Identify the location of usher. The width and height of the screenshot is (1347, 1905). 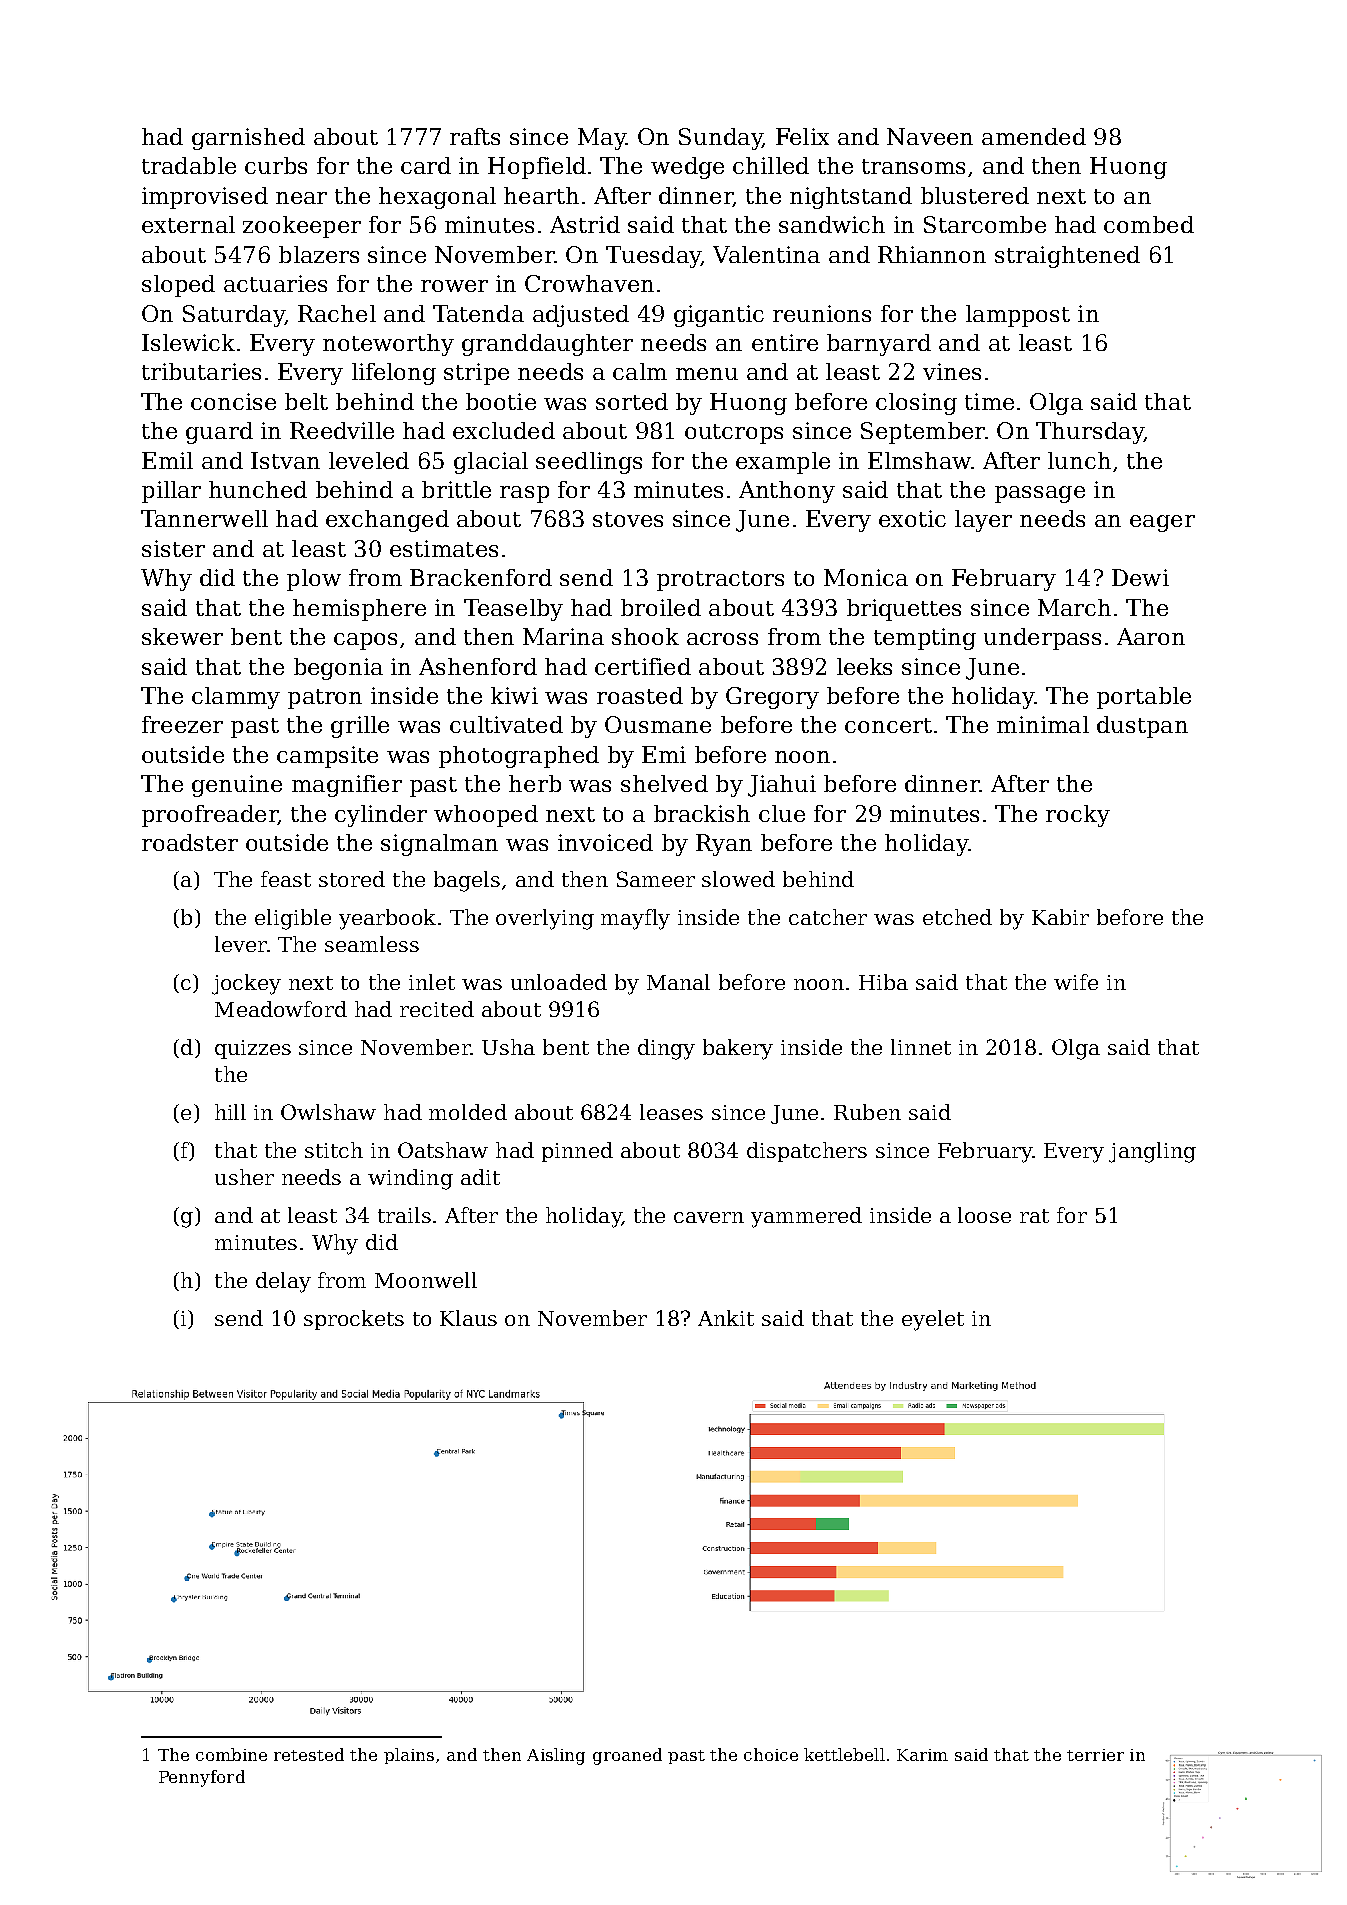
(244, 1177).
